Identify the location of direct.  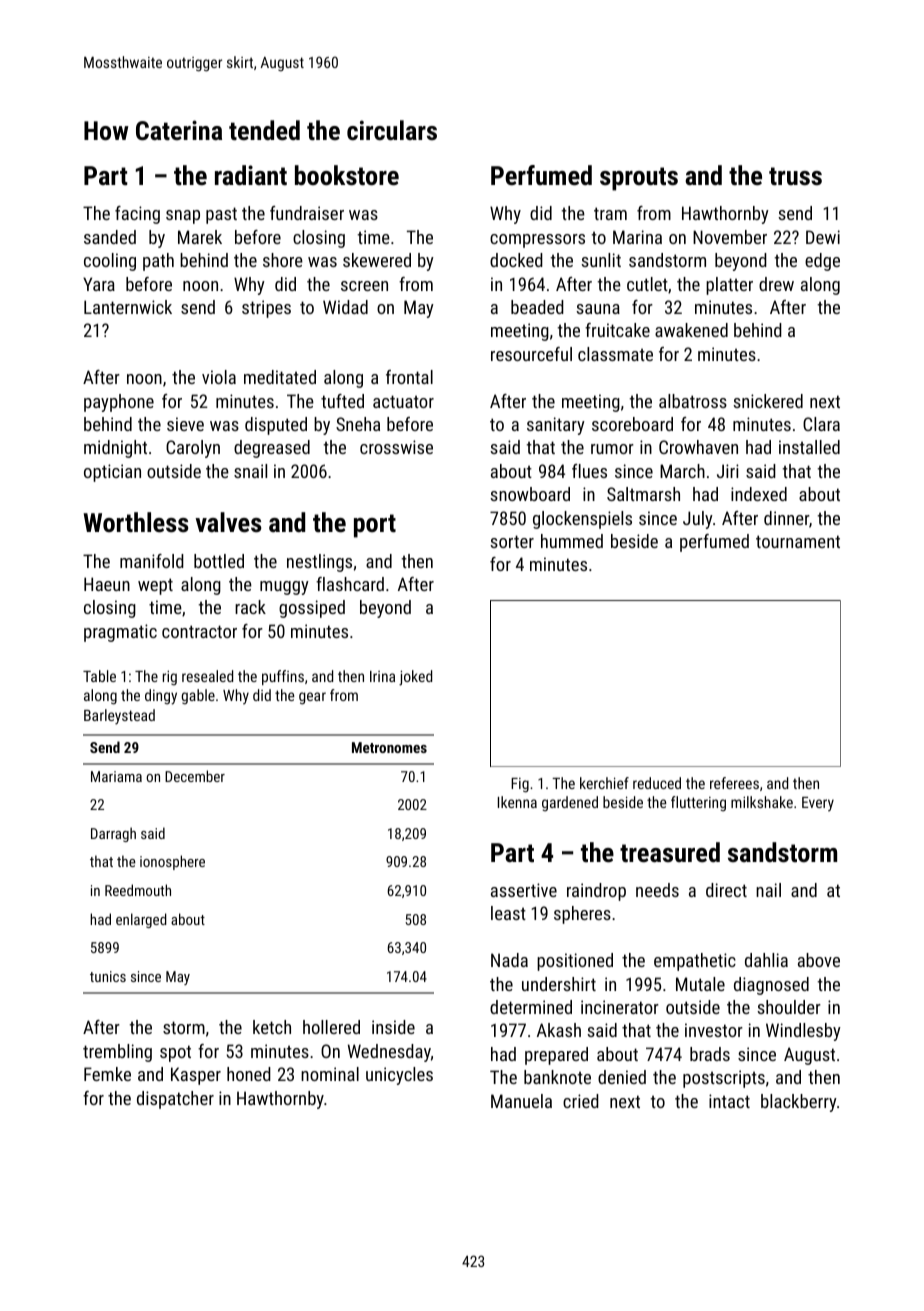
(726, 890).
